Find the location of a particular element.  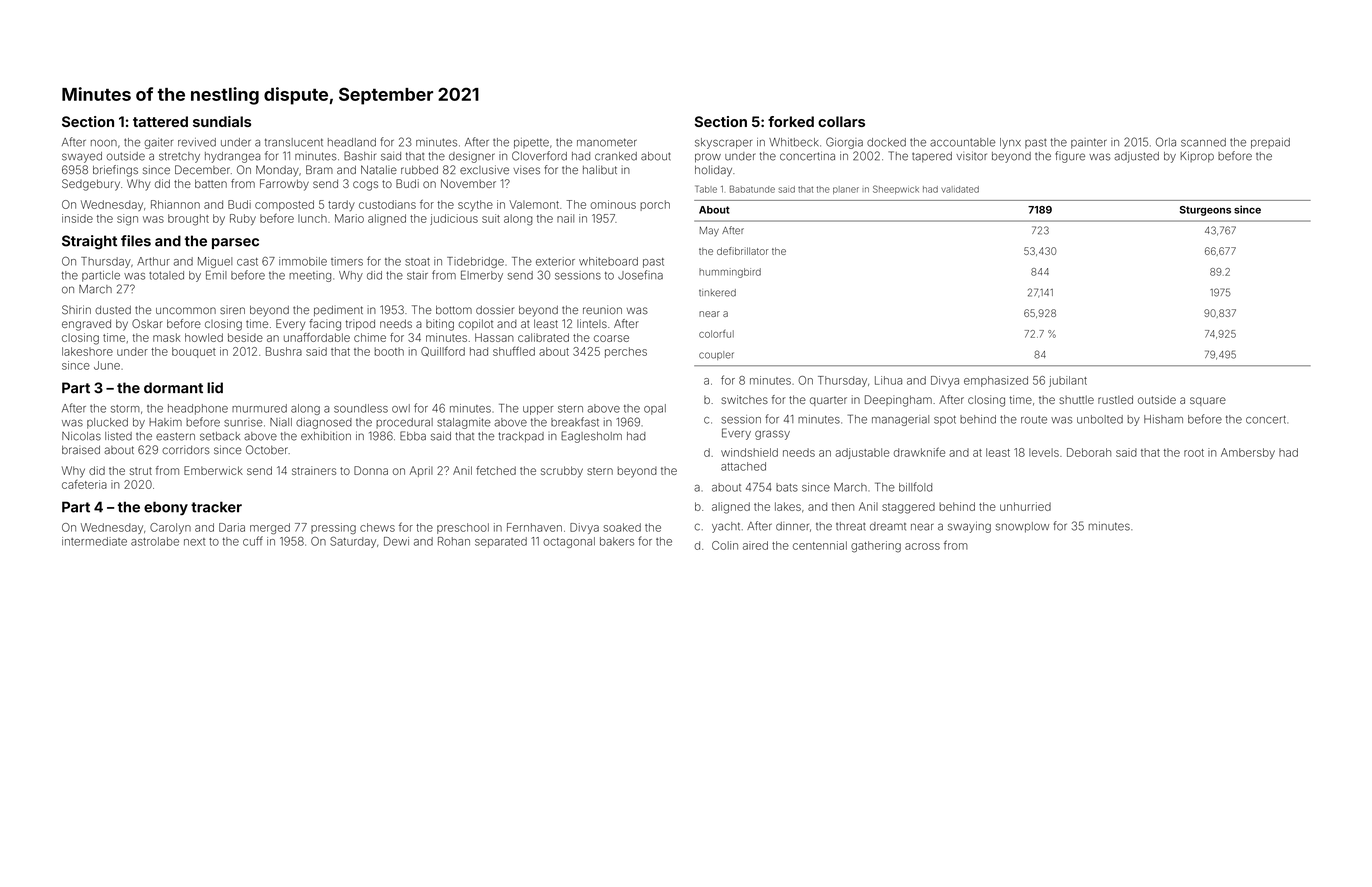

manometer is located at coordinates (607, 142).
